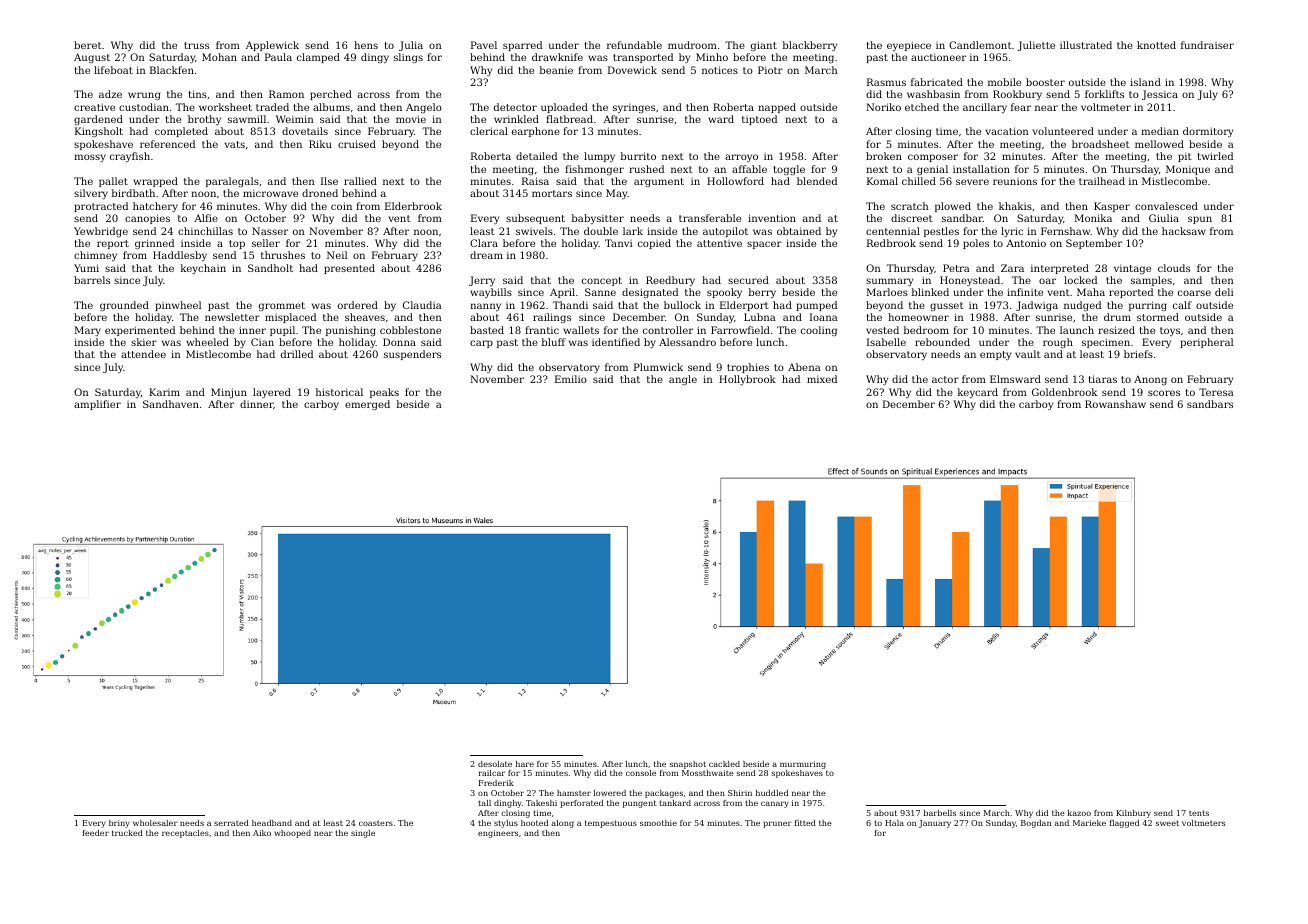 The image size is (1308, 924). Describe the element at coordinates (804, 367) in the document. I see `Abena` at that location.
